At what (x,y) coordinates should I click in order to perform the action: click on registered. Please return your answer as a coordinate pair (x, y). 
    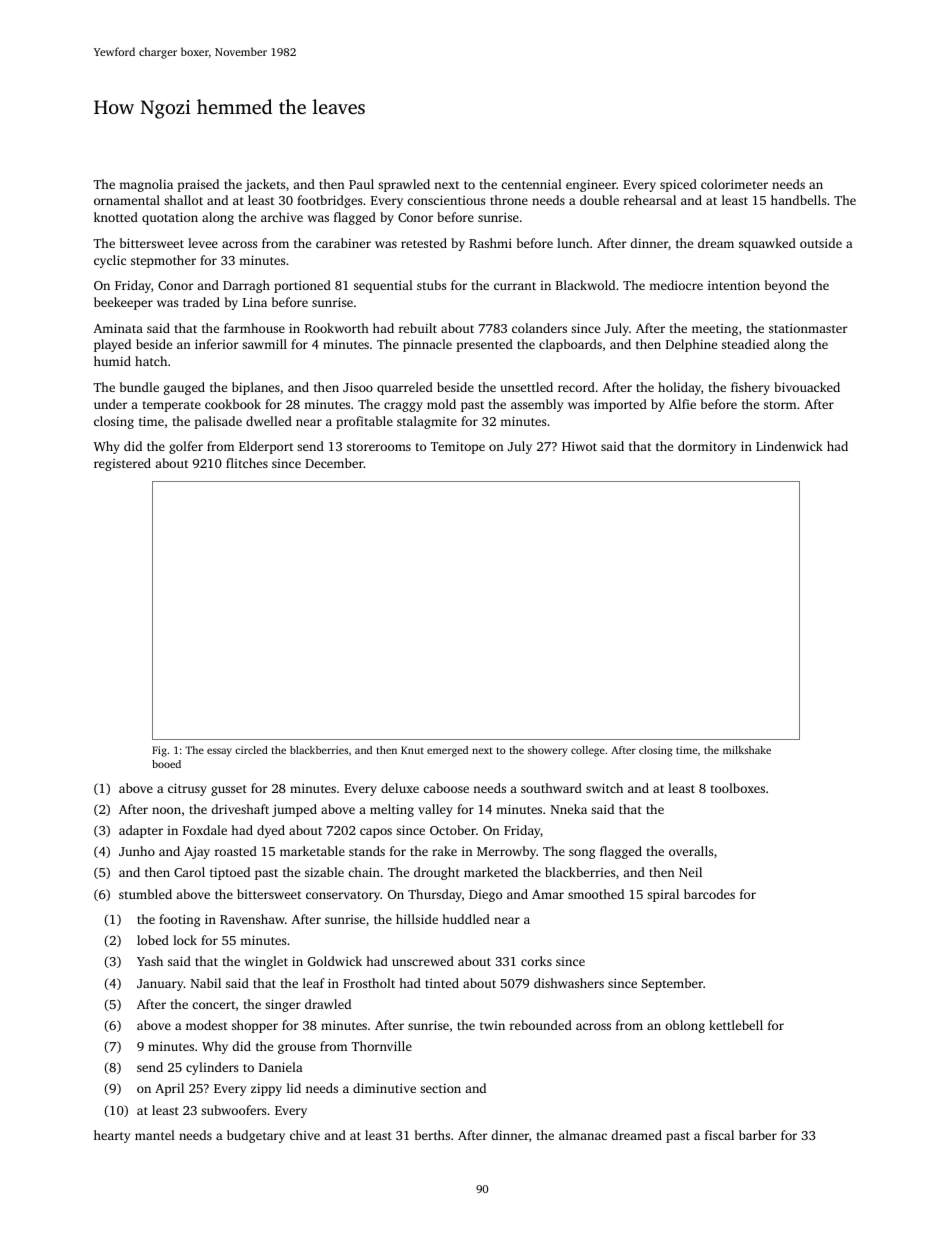
    Looking at the image, I should click on (122, 464).
